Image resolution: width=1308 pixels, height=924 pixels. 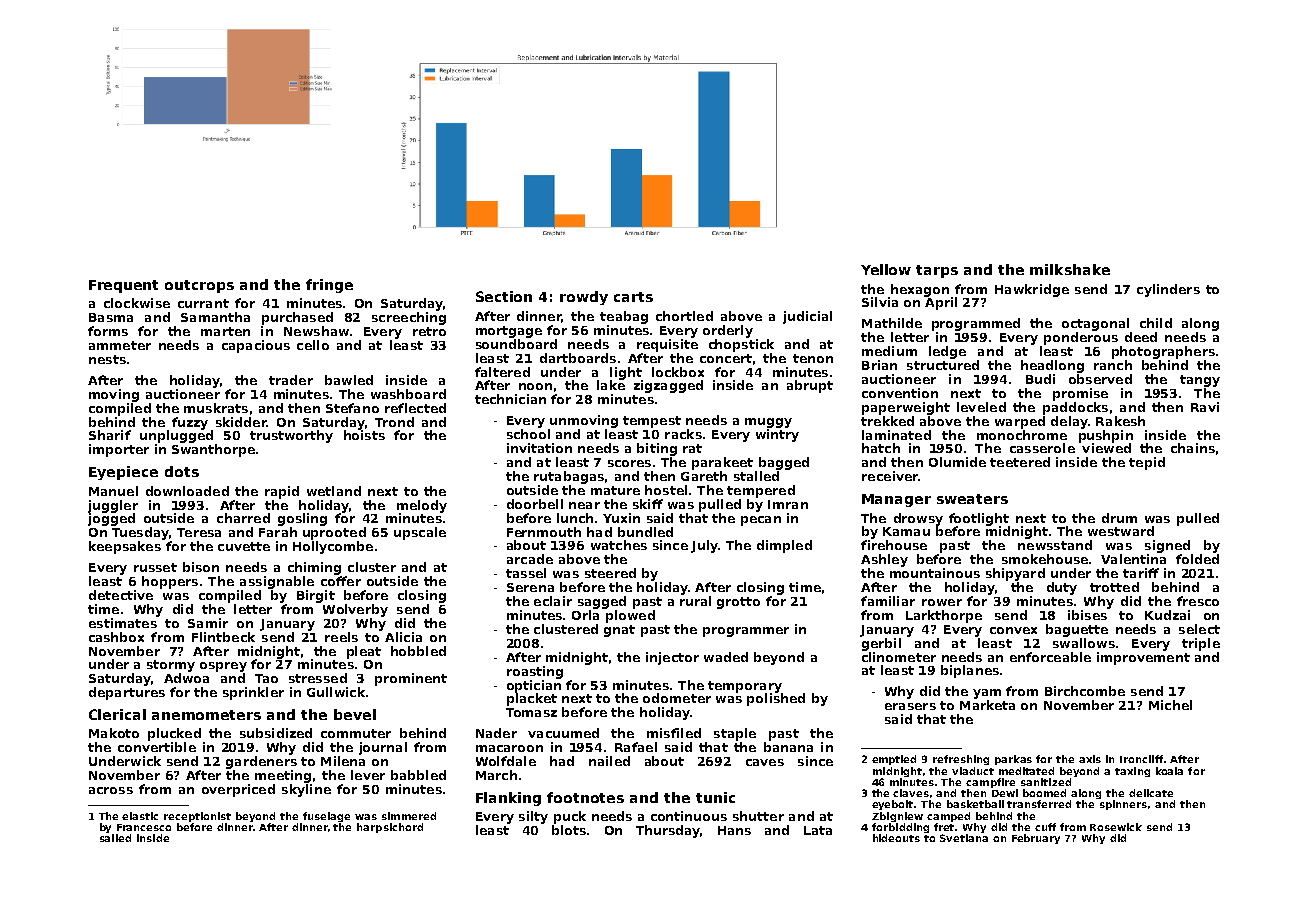 I want to click on judicial, so click(x=807, y=317).
